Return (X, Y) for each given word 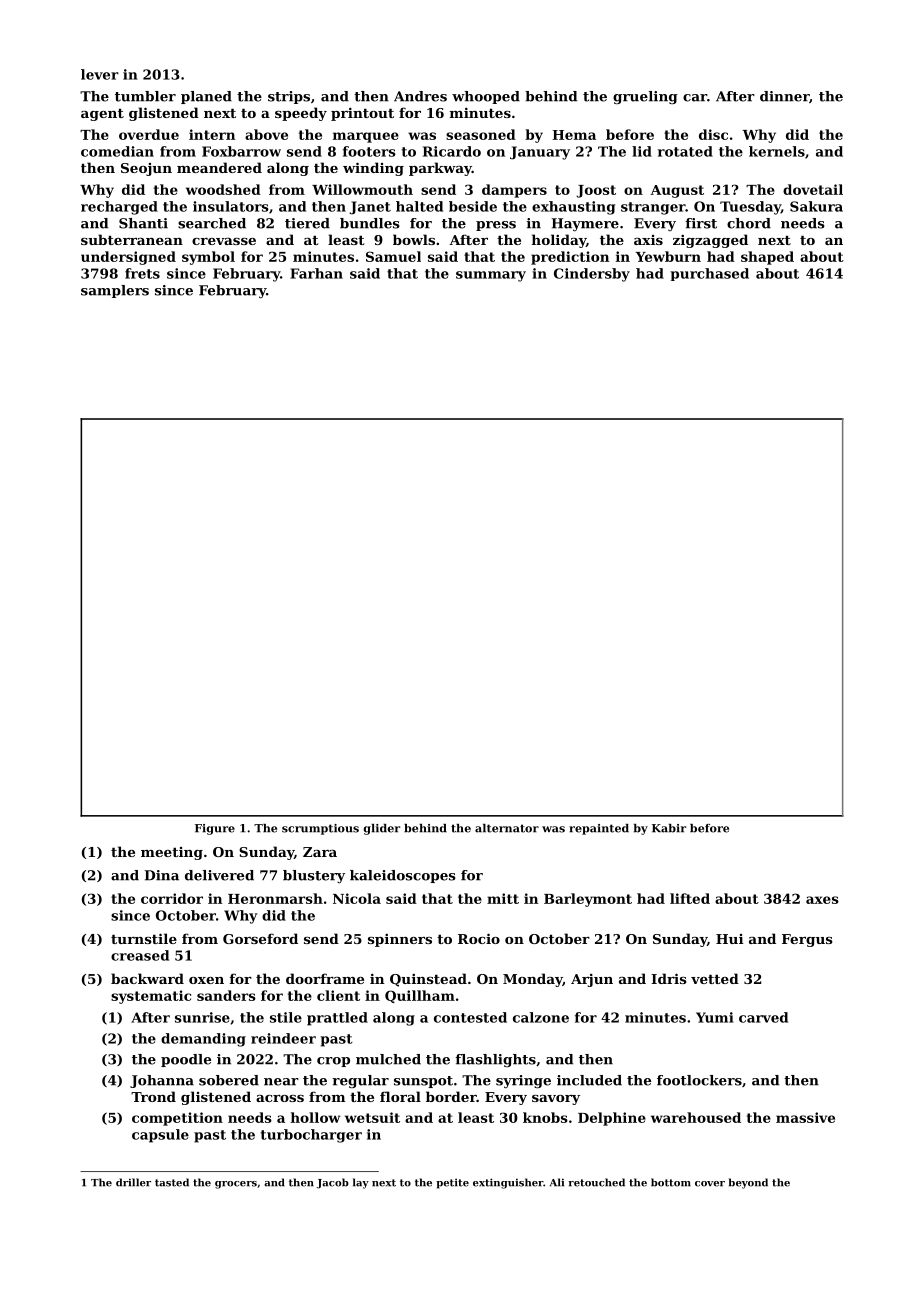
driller (133, 1182)
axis (648, 240)
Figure (215, 829)
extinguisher (508, 1183)
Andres (420, 96)
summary (491, 276)
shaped (767, 258)
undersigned (128, 258)
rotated (685, 151)
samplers (115, 291)
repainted (599, 829)
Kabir (669, 828)
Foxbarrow (241, 151)
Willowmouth (362, 189)
